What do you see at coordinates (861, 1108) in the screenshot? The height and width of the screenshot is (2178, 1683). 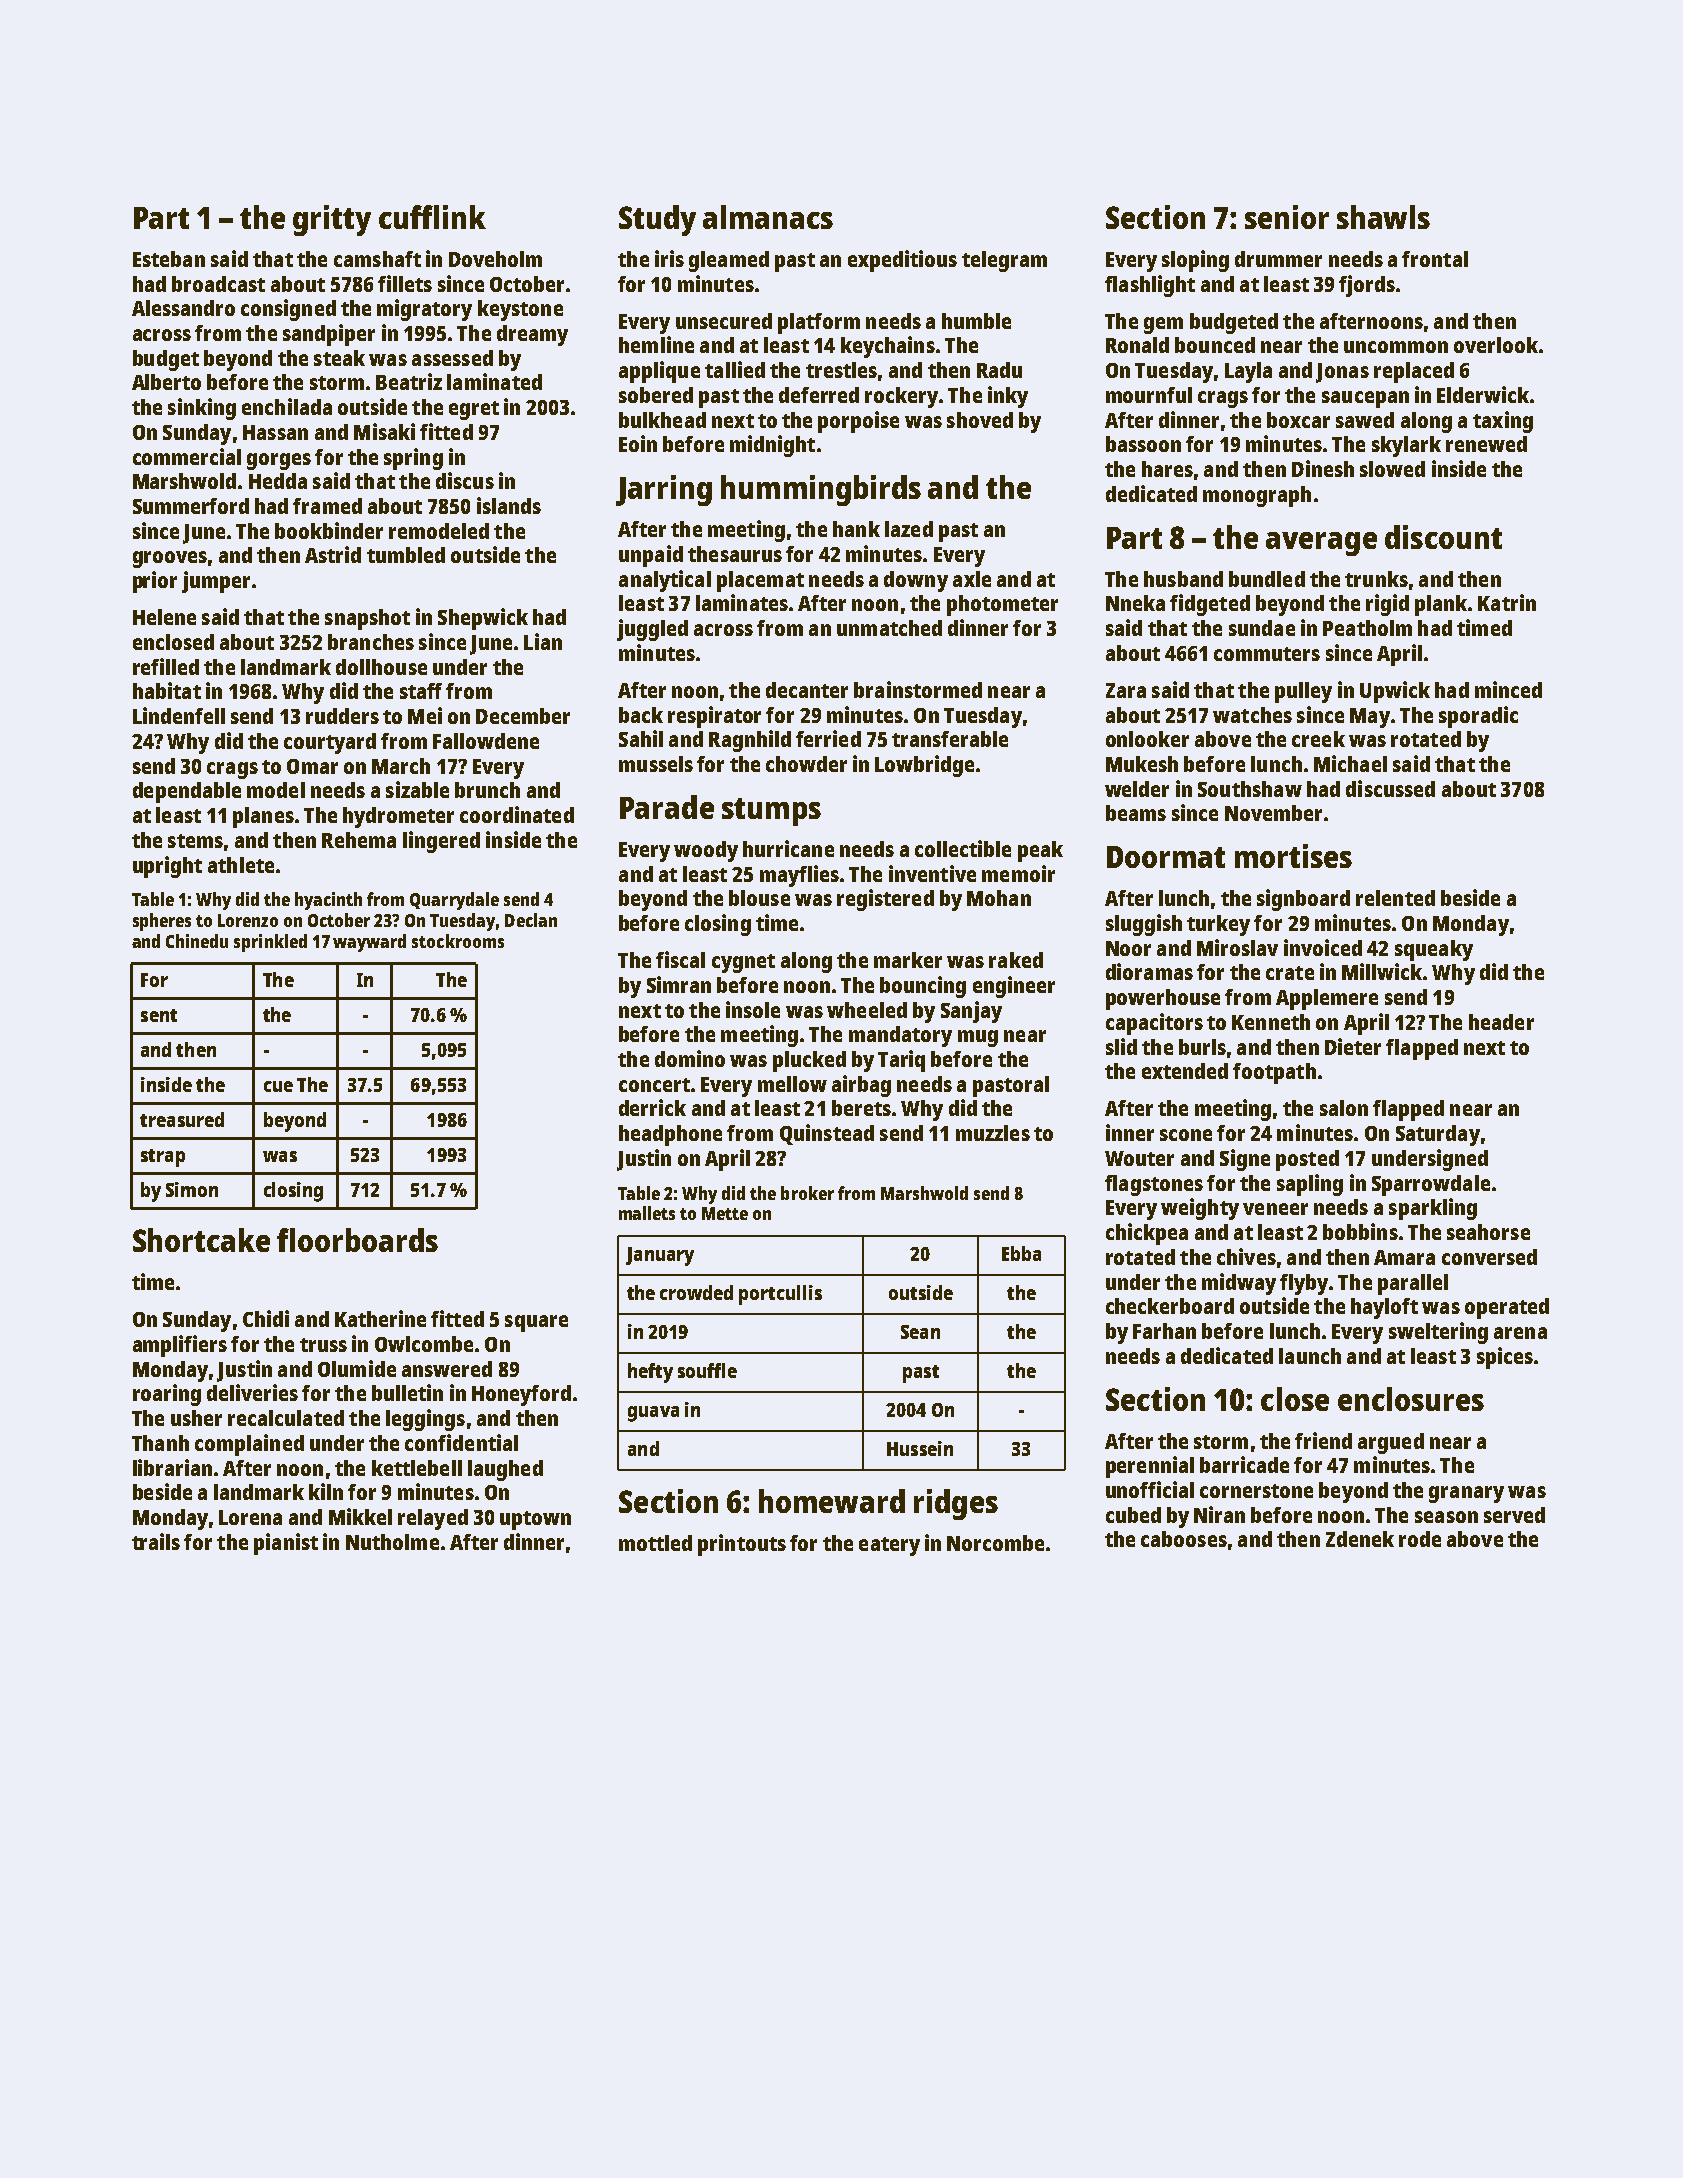 I see `berets` at bounding box center [861, 1108].
